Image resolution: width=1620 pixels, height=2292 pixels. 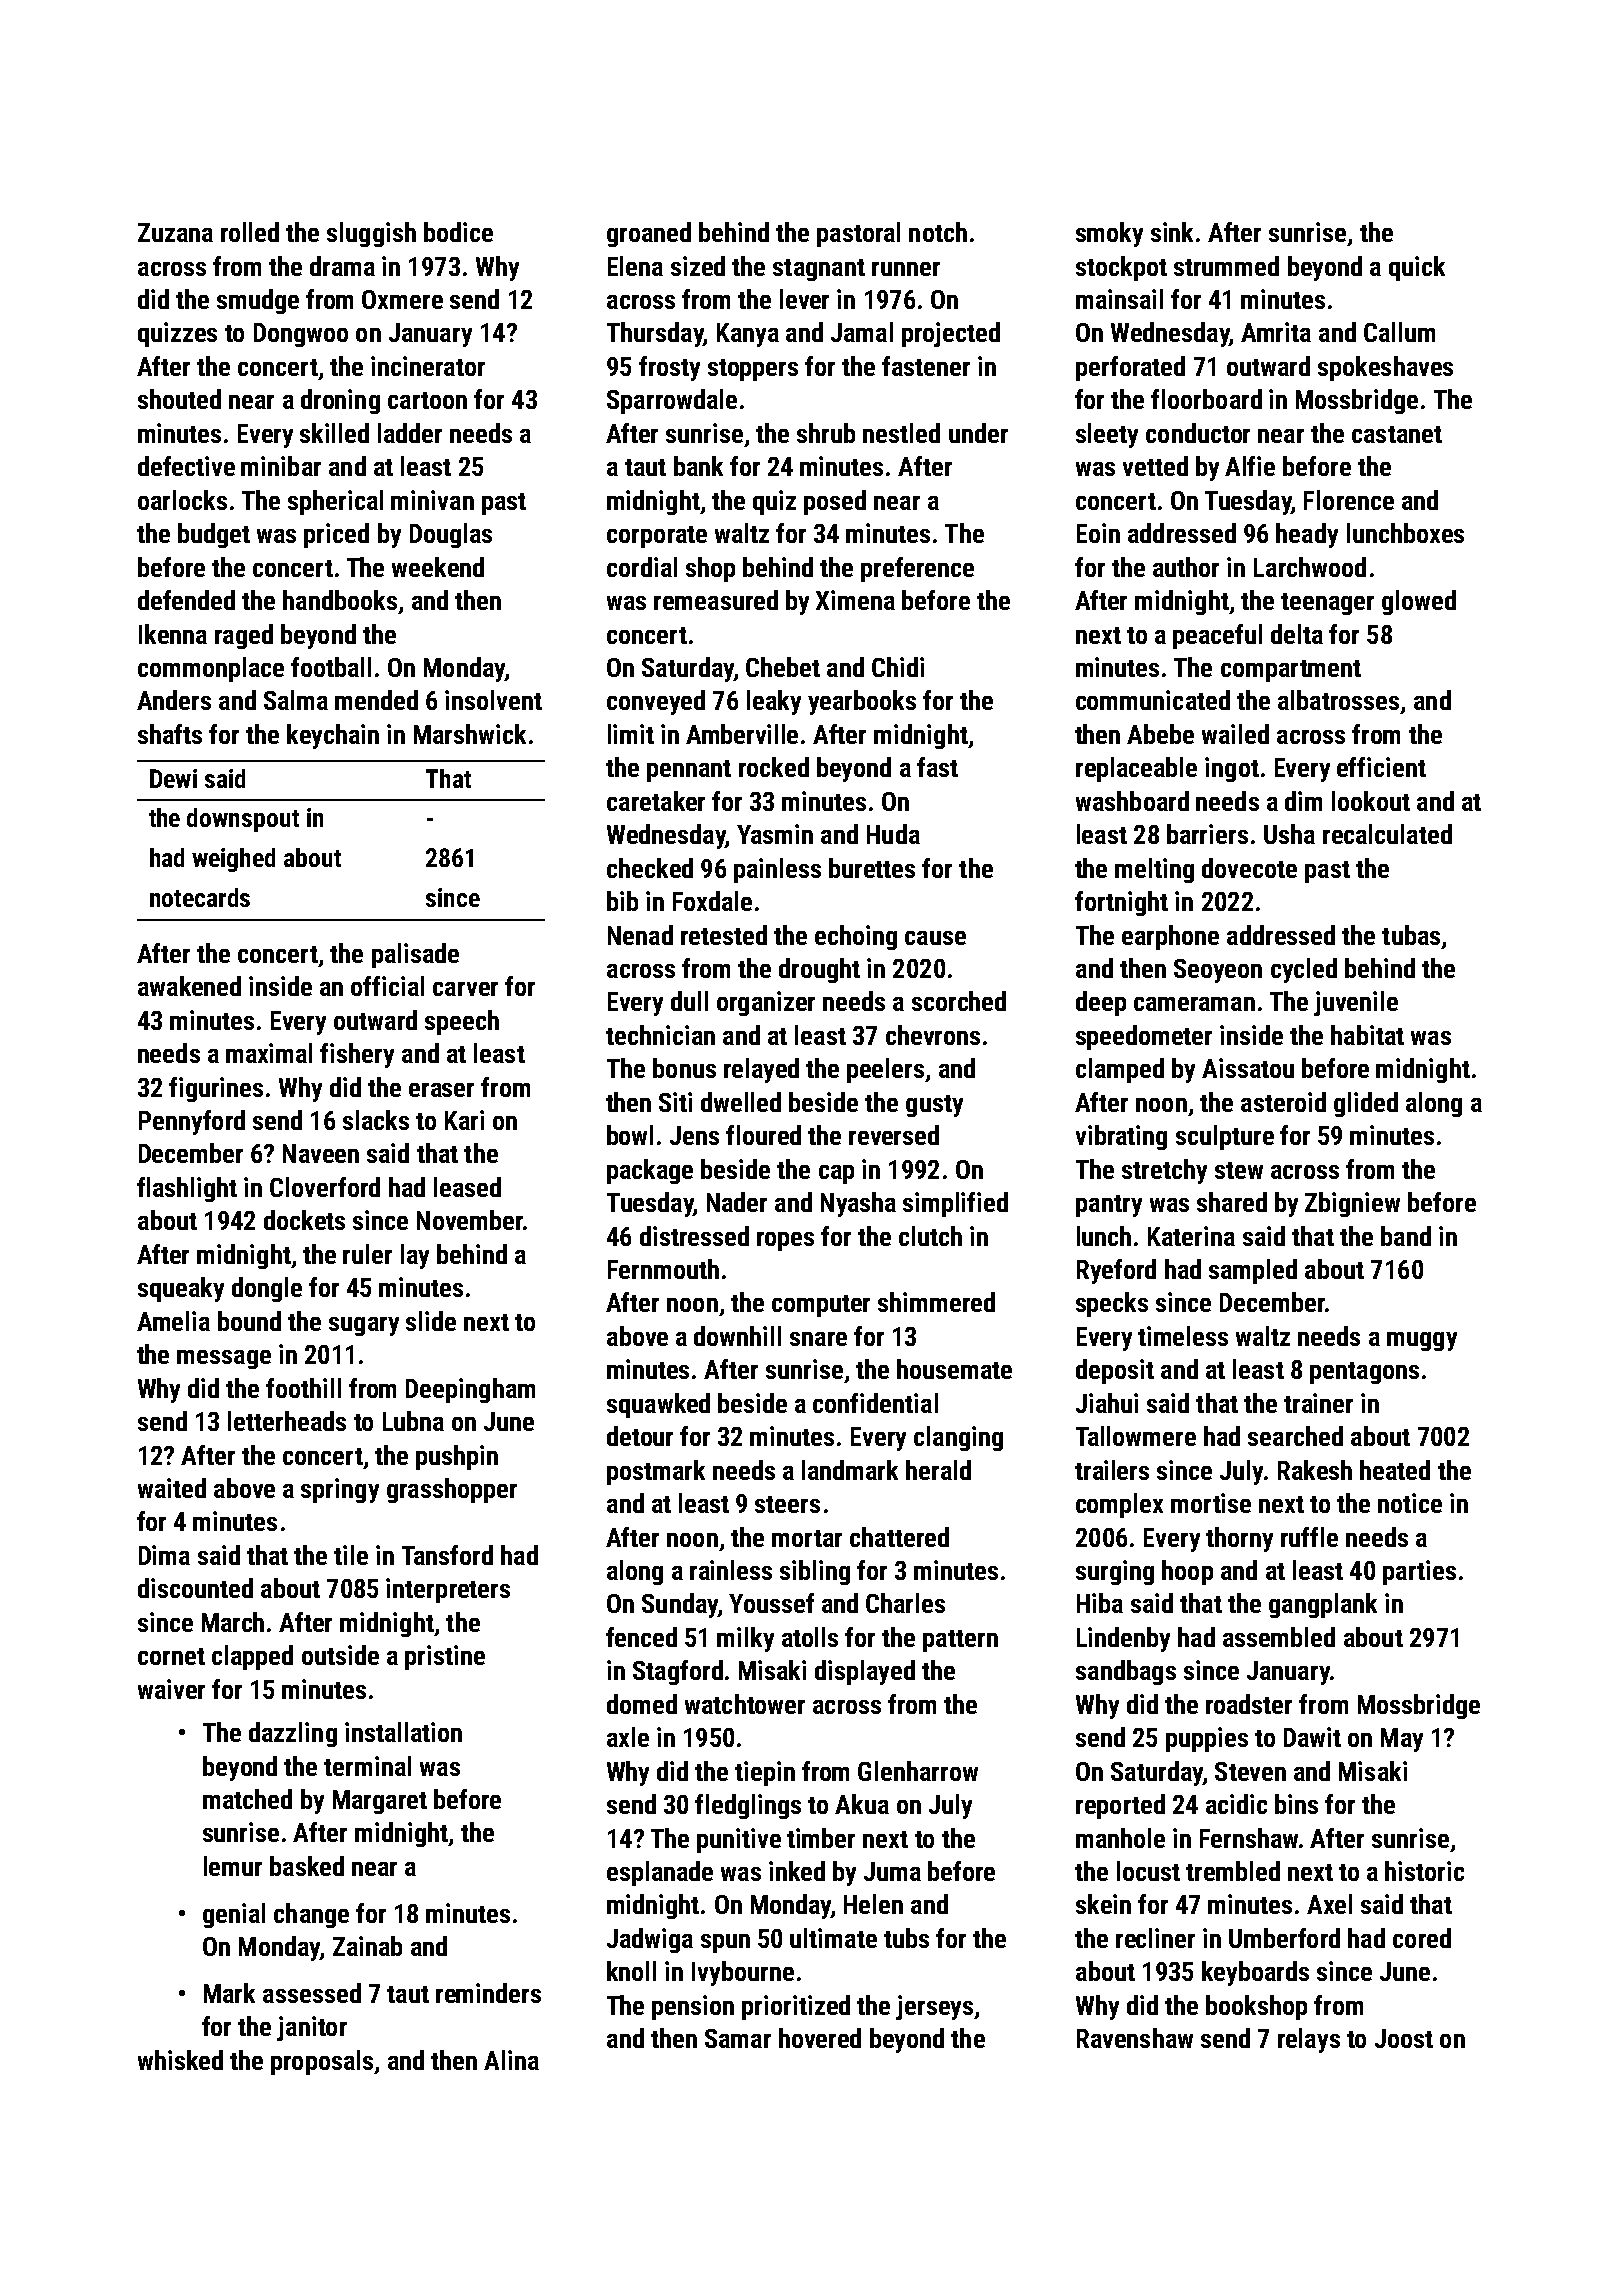 What do you see at coordinates (724, 935) in the page?
I see `retested` at bounding box center [724, 935].
